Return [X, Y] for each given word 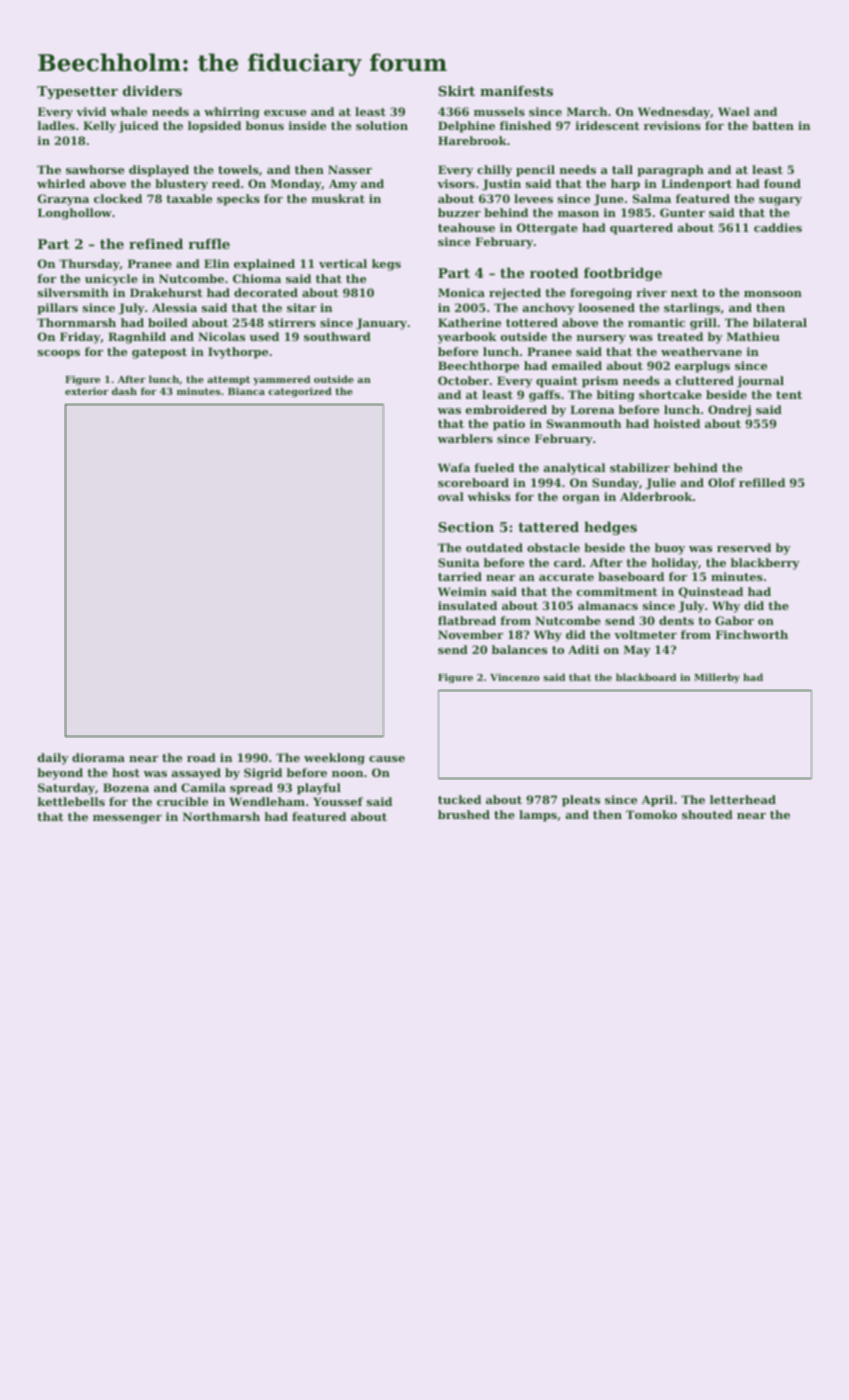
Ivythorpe [238, 353]
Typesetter [77, 92]
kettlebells [71, 801]
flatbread [467, 620]
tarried [460, 576]
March [587, 111]
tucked [459, 799]
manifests [516, 91]
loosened [606, 307]
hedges [610, 528]
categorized [300, 392]
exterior [86, 391]
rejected [515, 294]
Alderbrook [656, 496]
